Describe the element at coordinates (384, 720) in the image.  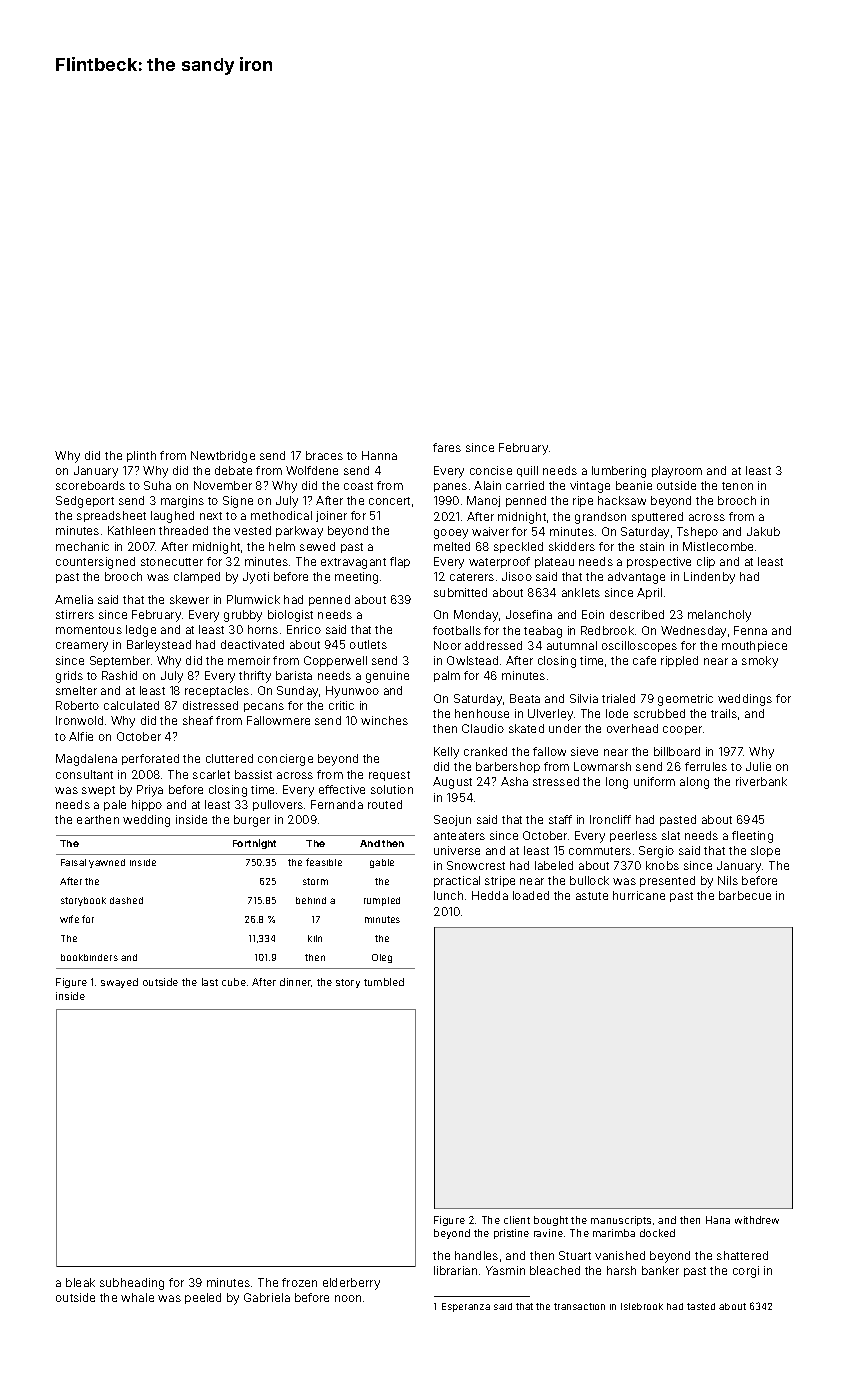
I see `winches` at that location.
